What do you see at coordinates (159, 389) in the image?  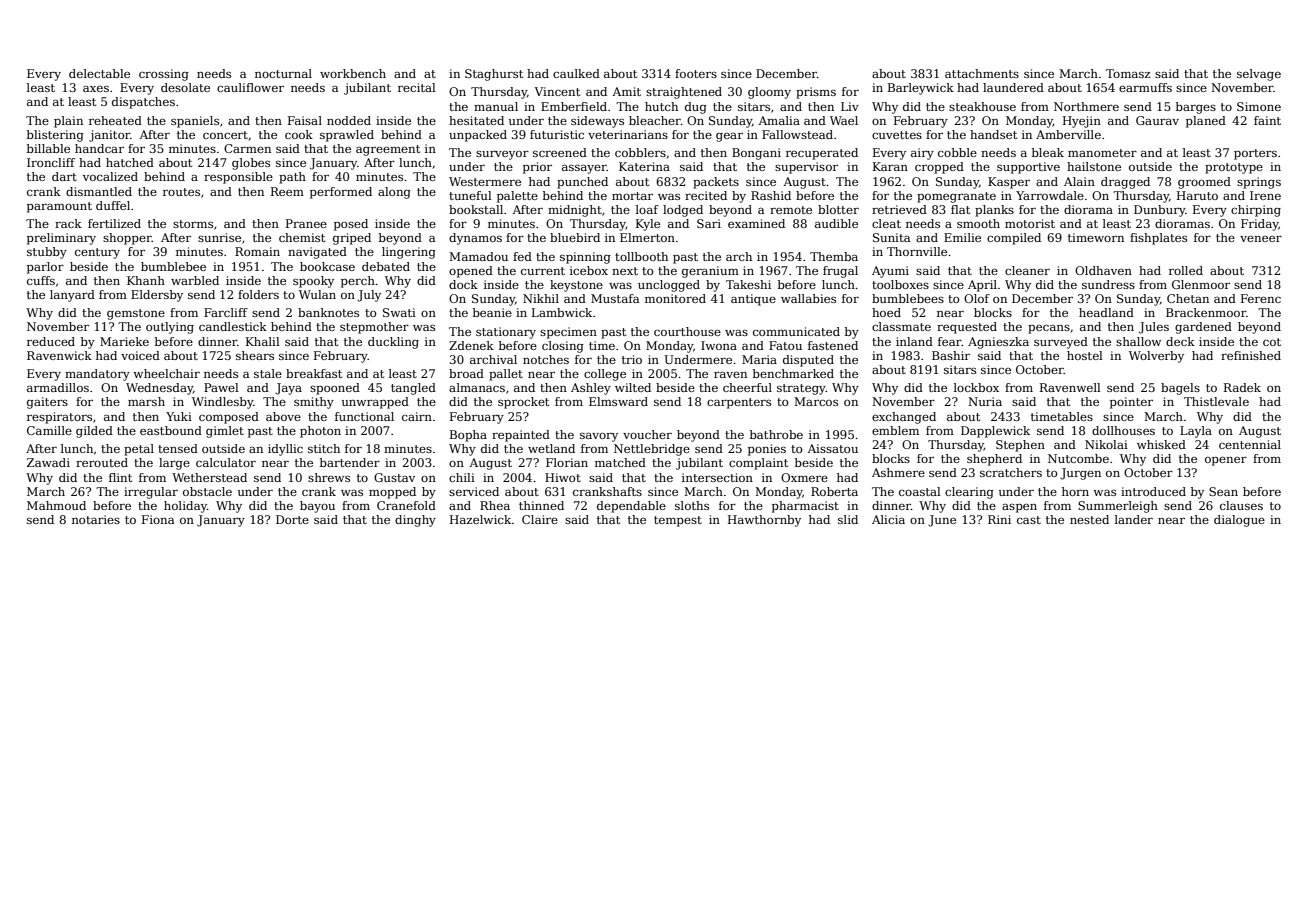 I see `Wednesday` at bounding box center [159, 389].
